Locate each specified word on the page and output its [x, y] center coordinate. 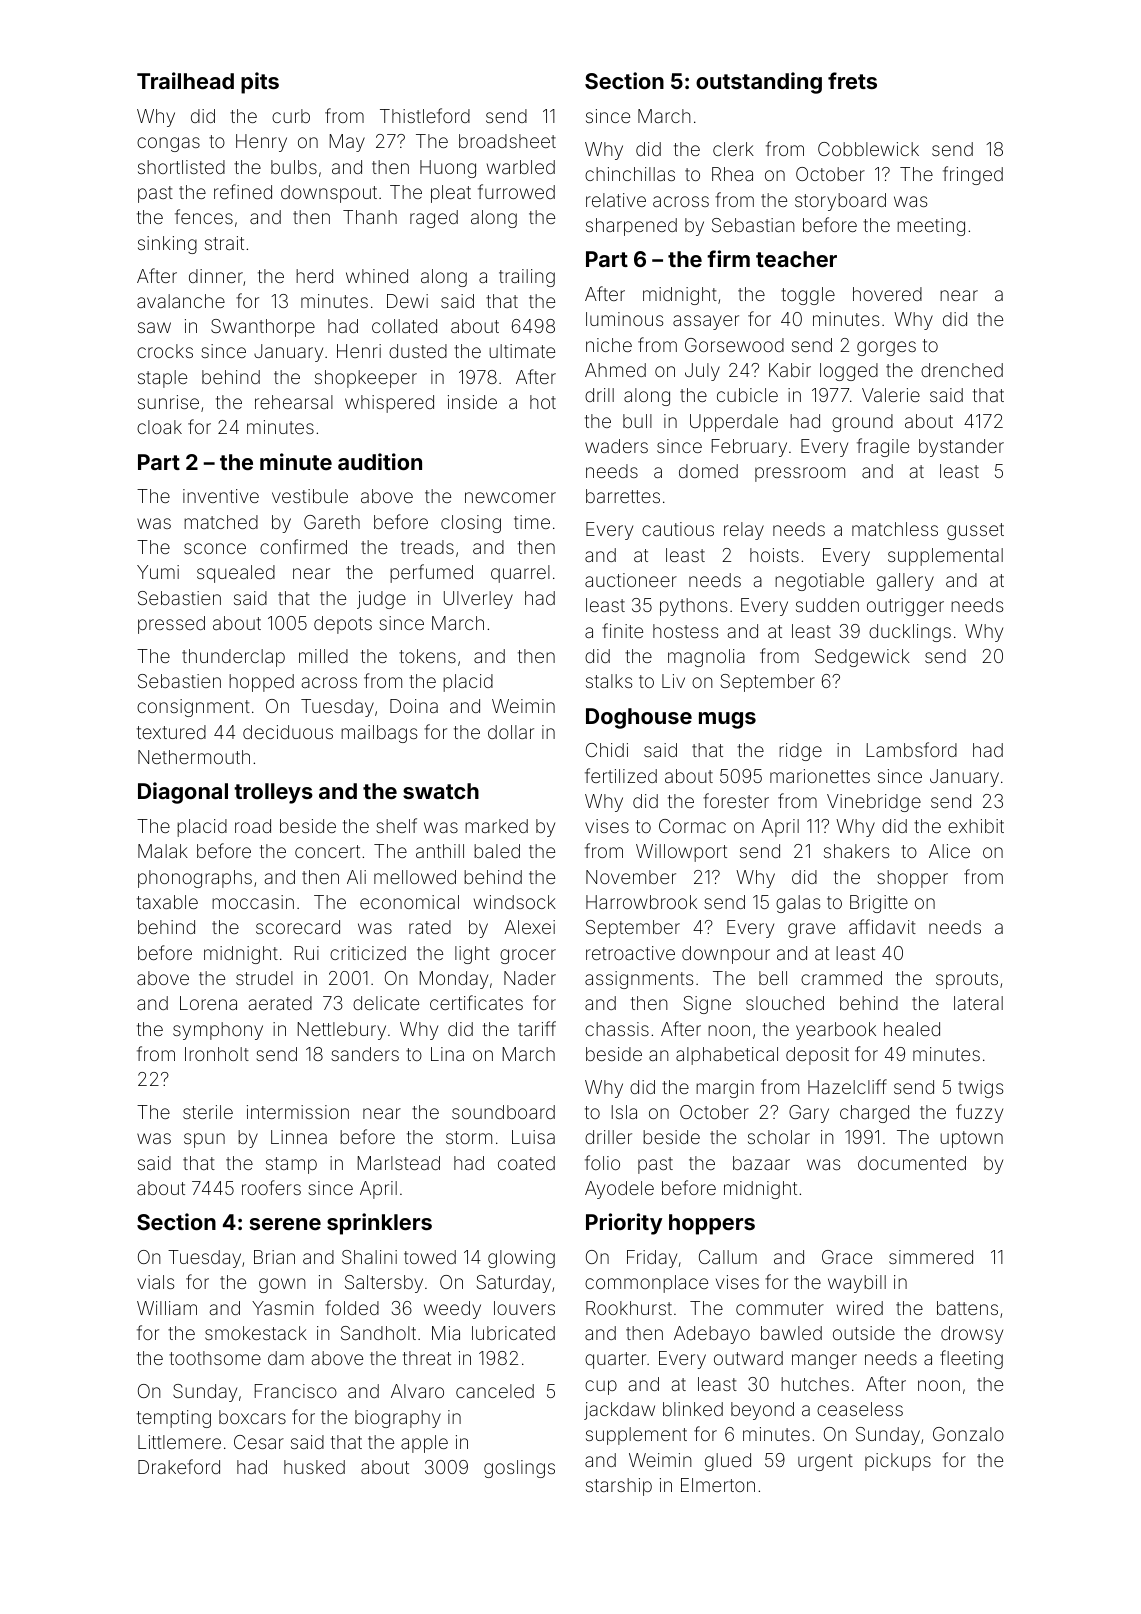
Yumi [158, 572]
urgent [825, 1462]
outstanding [759, 83]
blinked [693, 1409]
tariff [537, 1028]
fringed [973, 175]
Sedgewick [862, 658]
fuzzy [979, 1113]
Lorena [208, 1003]
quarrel [520, 574]
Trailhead [185, 80]
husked [314, 1467]
